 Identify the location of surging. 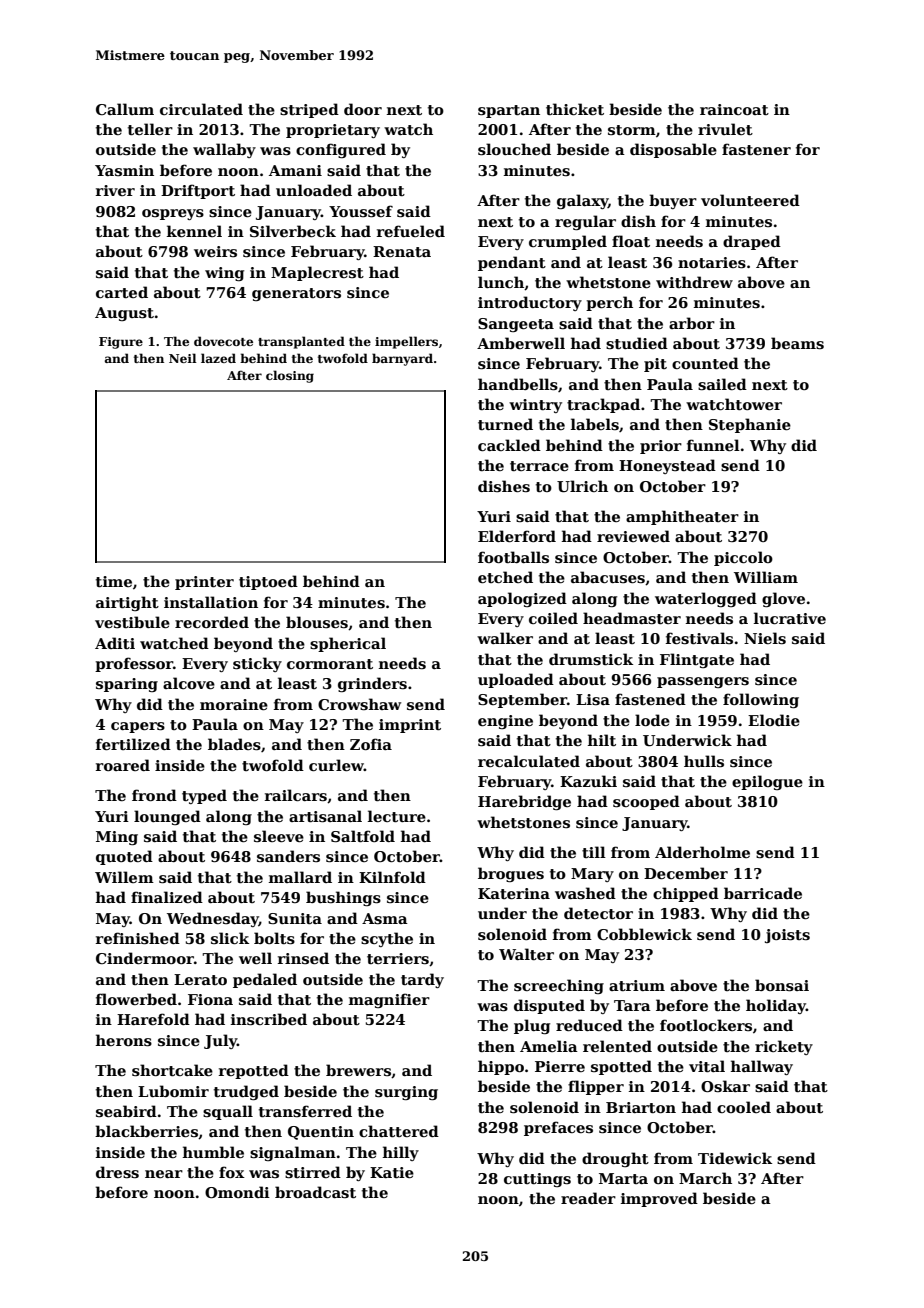
(406, 1093).
